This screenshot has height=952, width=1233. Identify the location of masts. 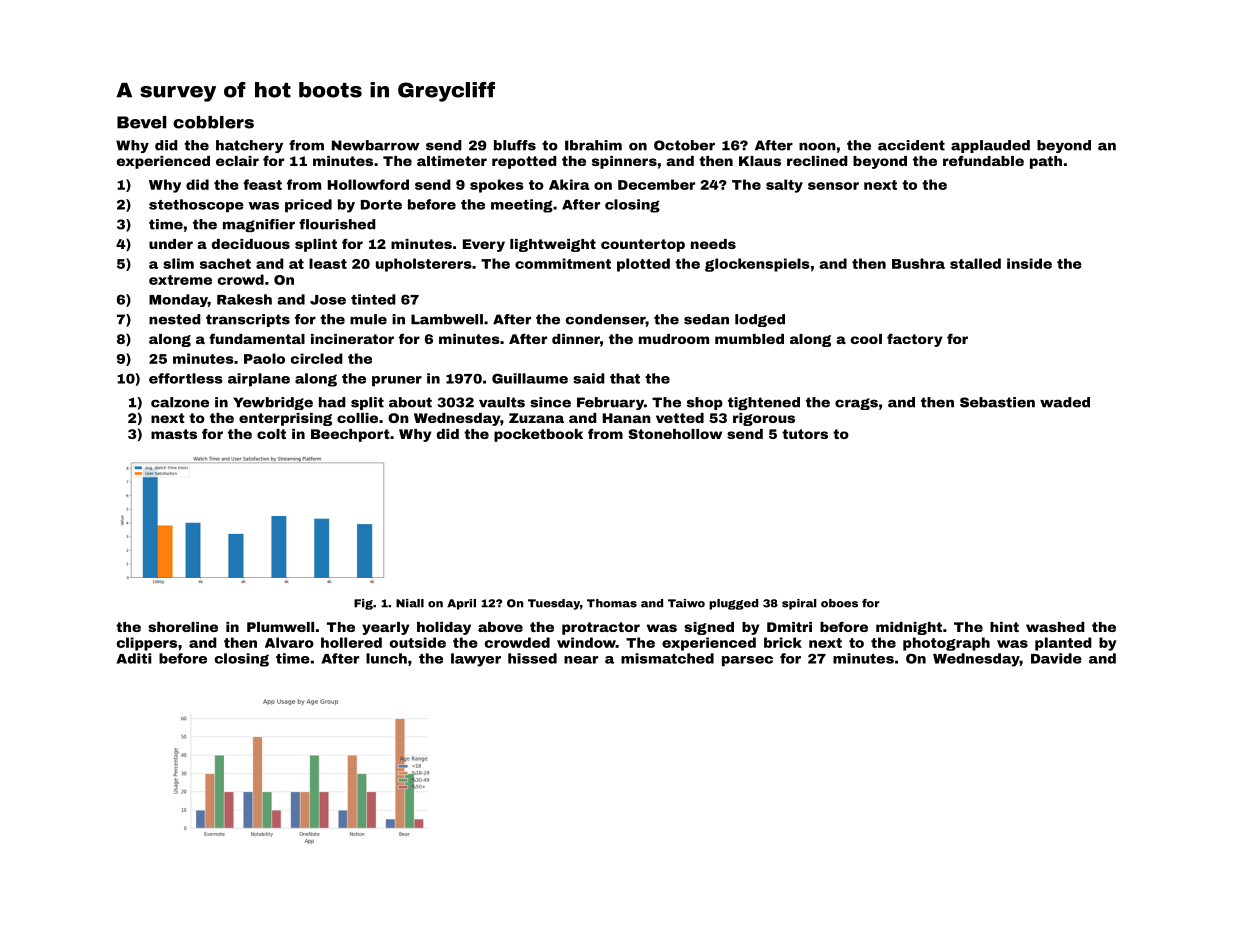
(174, 434).
